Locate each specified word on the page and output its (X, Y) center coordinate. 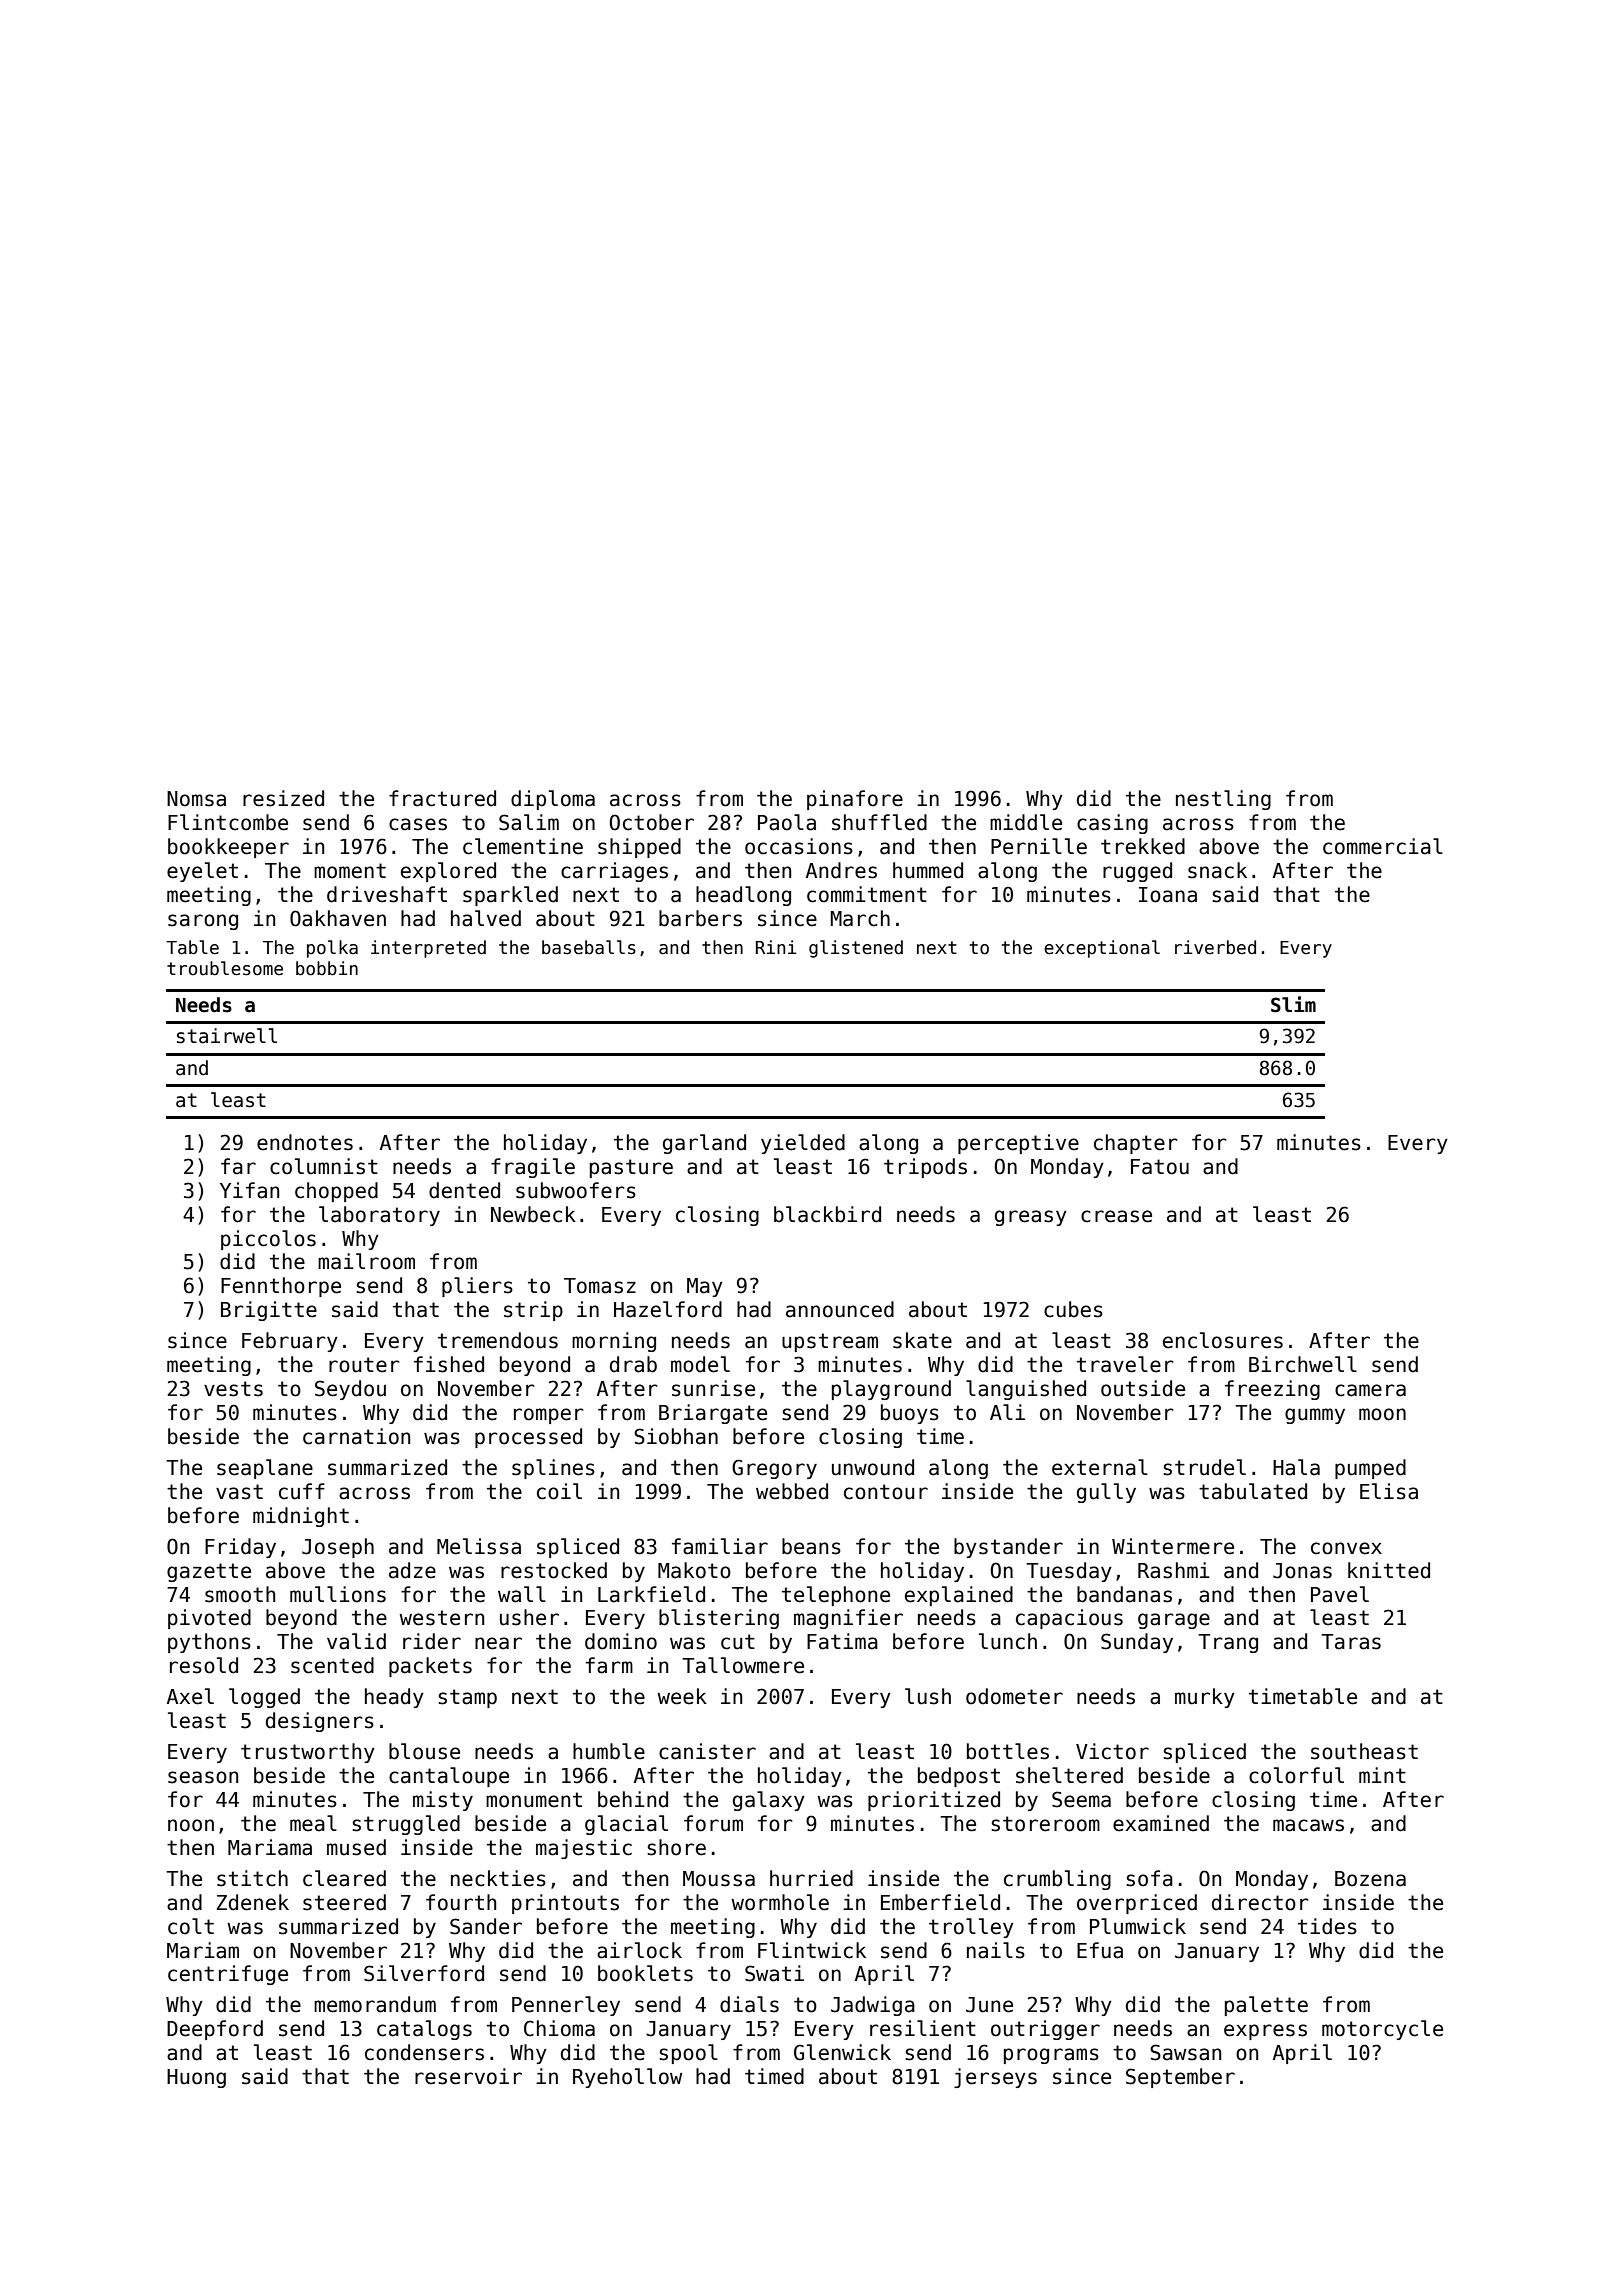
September (1180, 2078)
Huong (196, 2078)
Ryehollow (627, 2078)
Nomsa (196, 799)
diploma (553, 800)
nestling (1223, 800)
